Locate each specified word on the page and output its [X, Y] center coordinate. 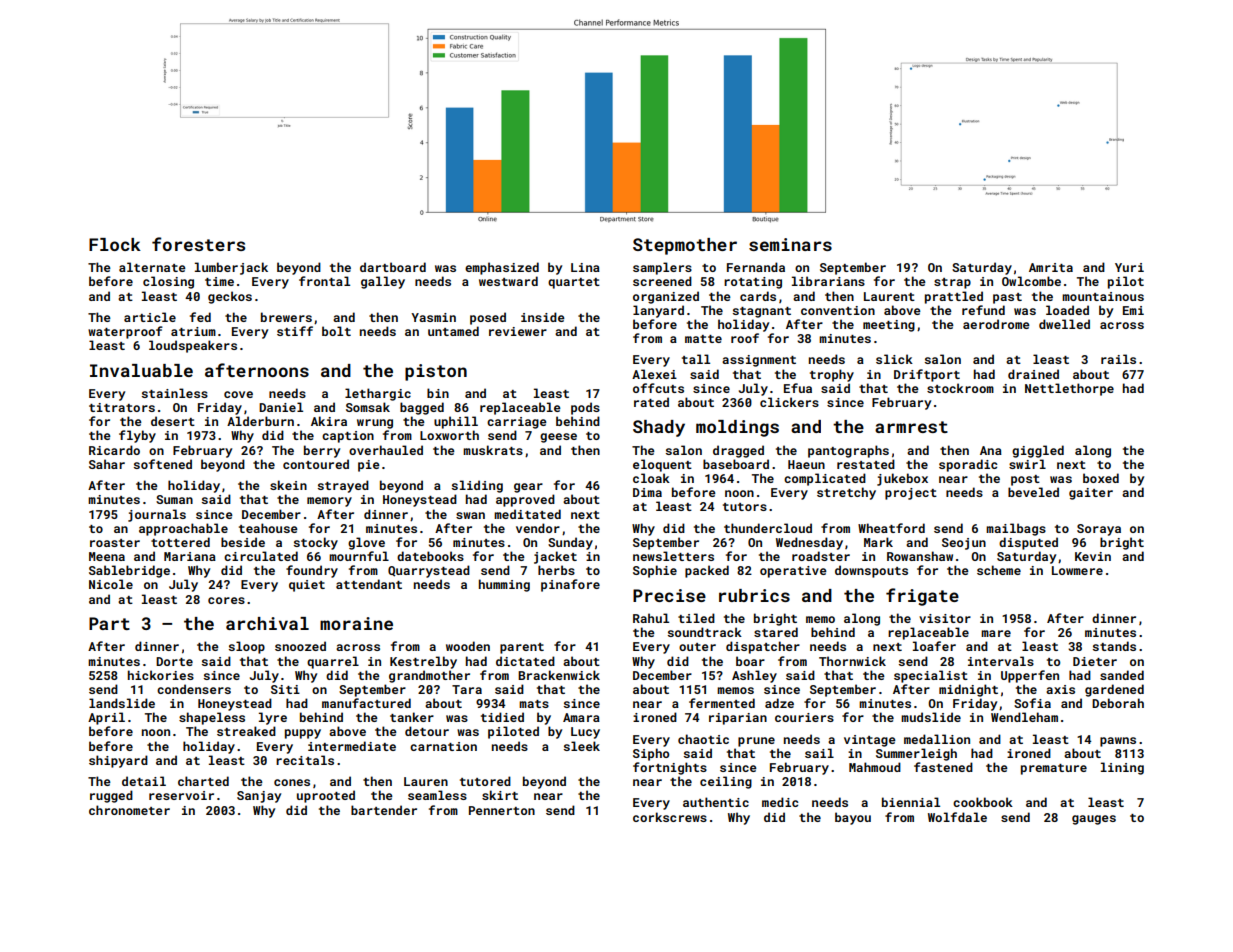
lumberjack [231, 268]
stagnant [762, 312]
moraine [356, 623]
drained [1033, 374]
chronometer [129, 810]
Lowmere [1077, 570]
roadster [821, 556]
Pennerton [502, 810]
